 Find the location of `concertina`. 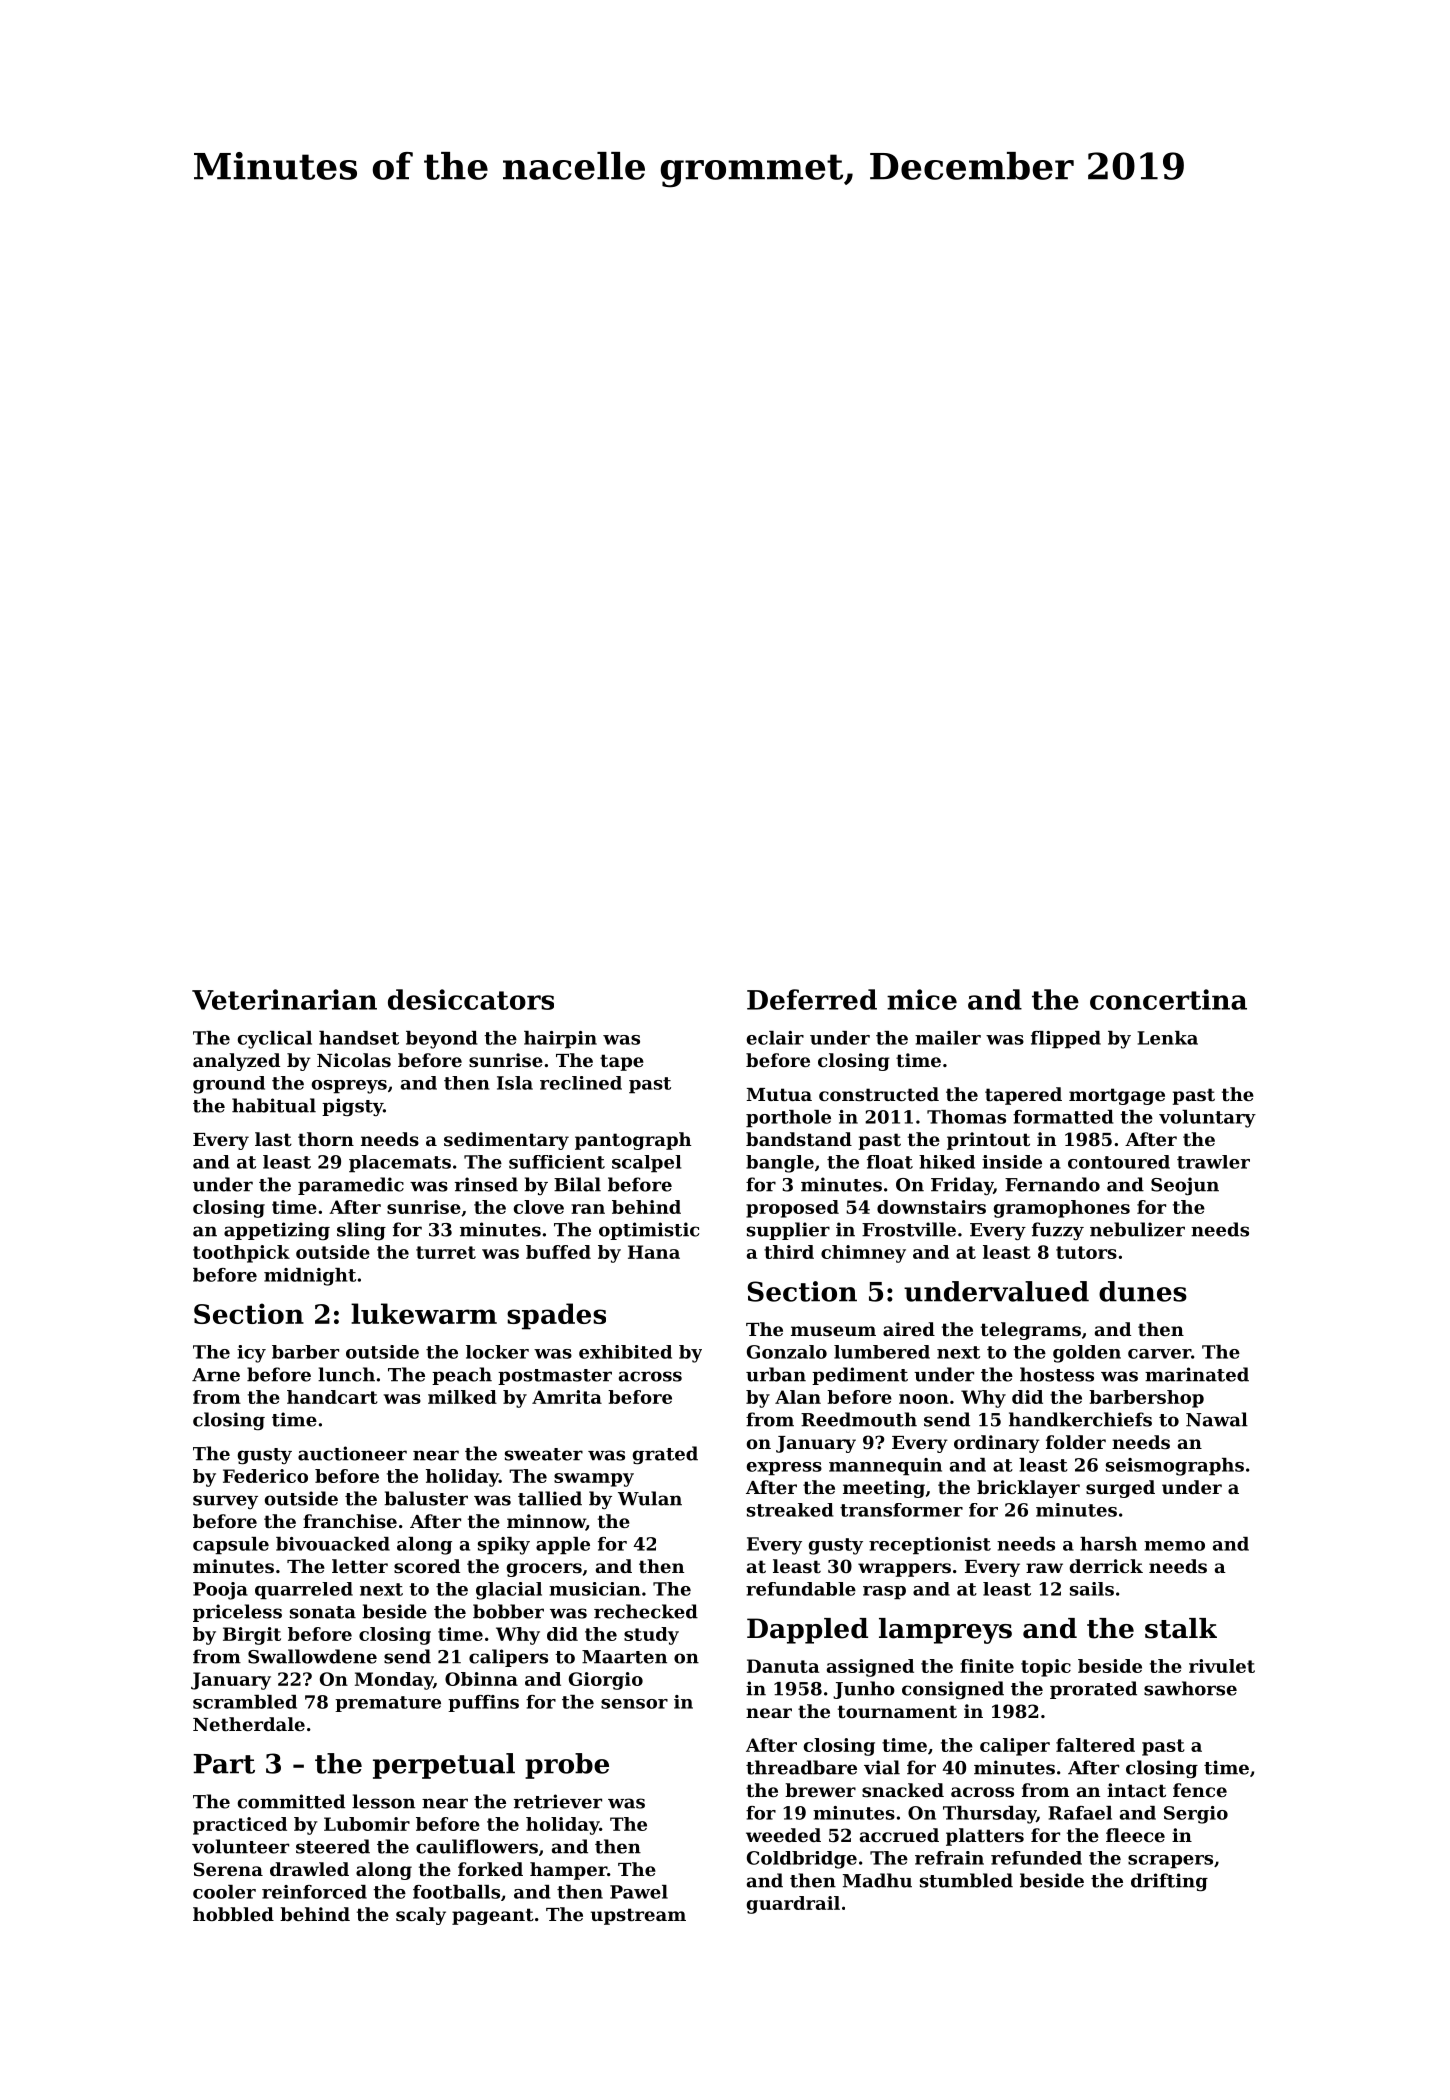

concertina is located at coordinates (1168, 999).
